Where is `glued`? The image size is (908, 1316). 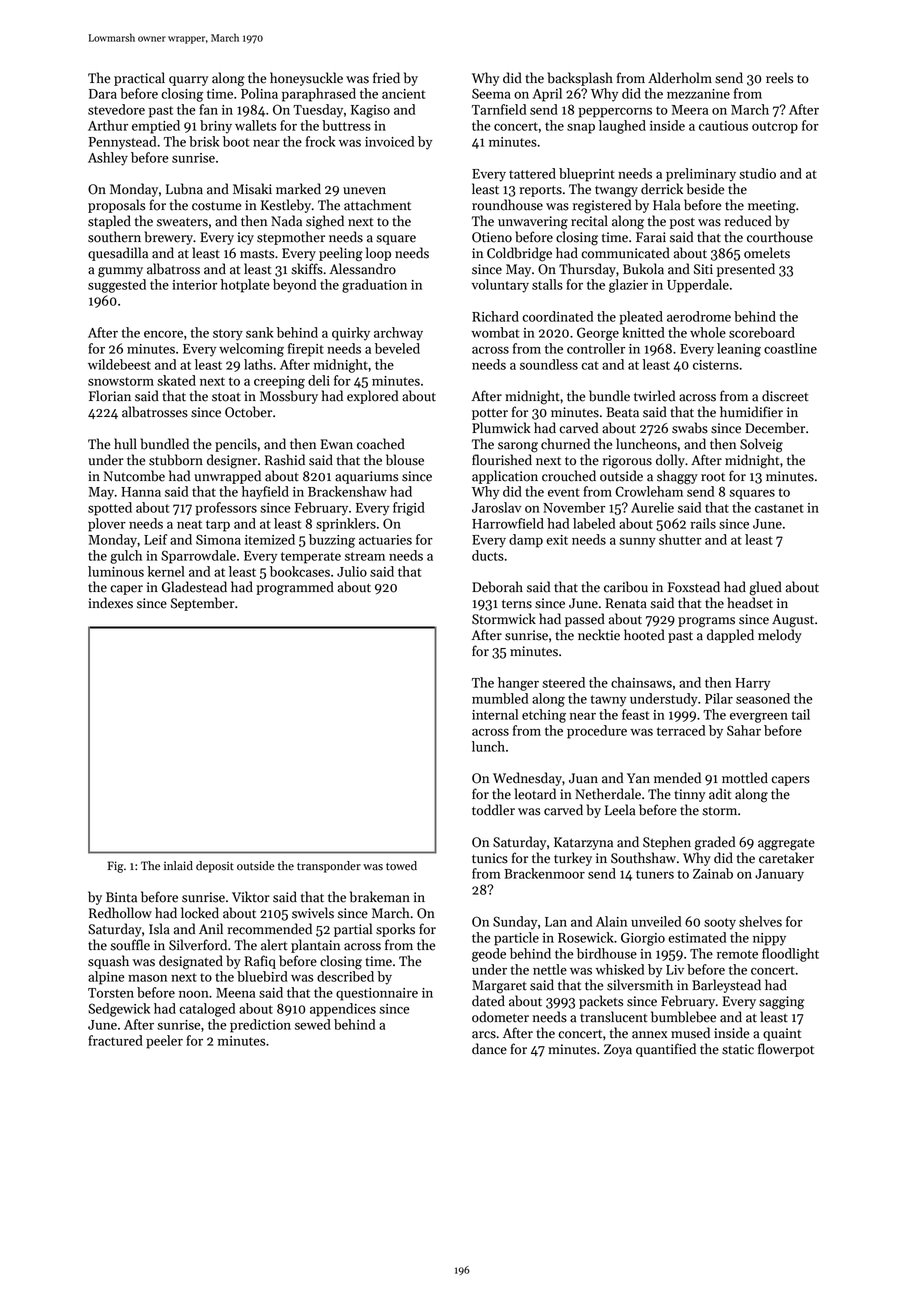 glued is located at coordinates (765, 588).
